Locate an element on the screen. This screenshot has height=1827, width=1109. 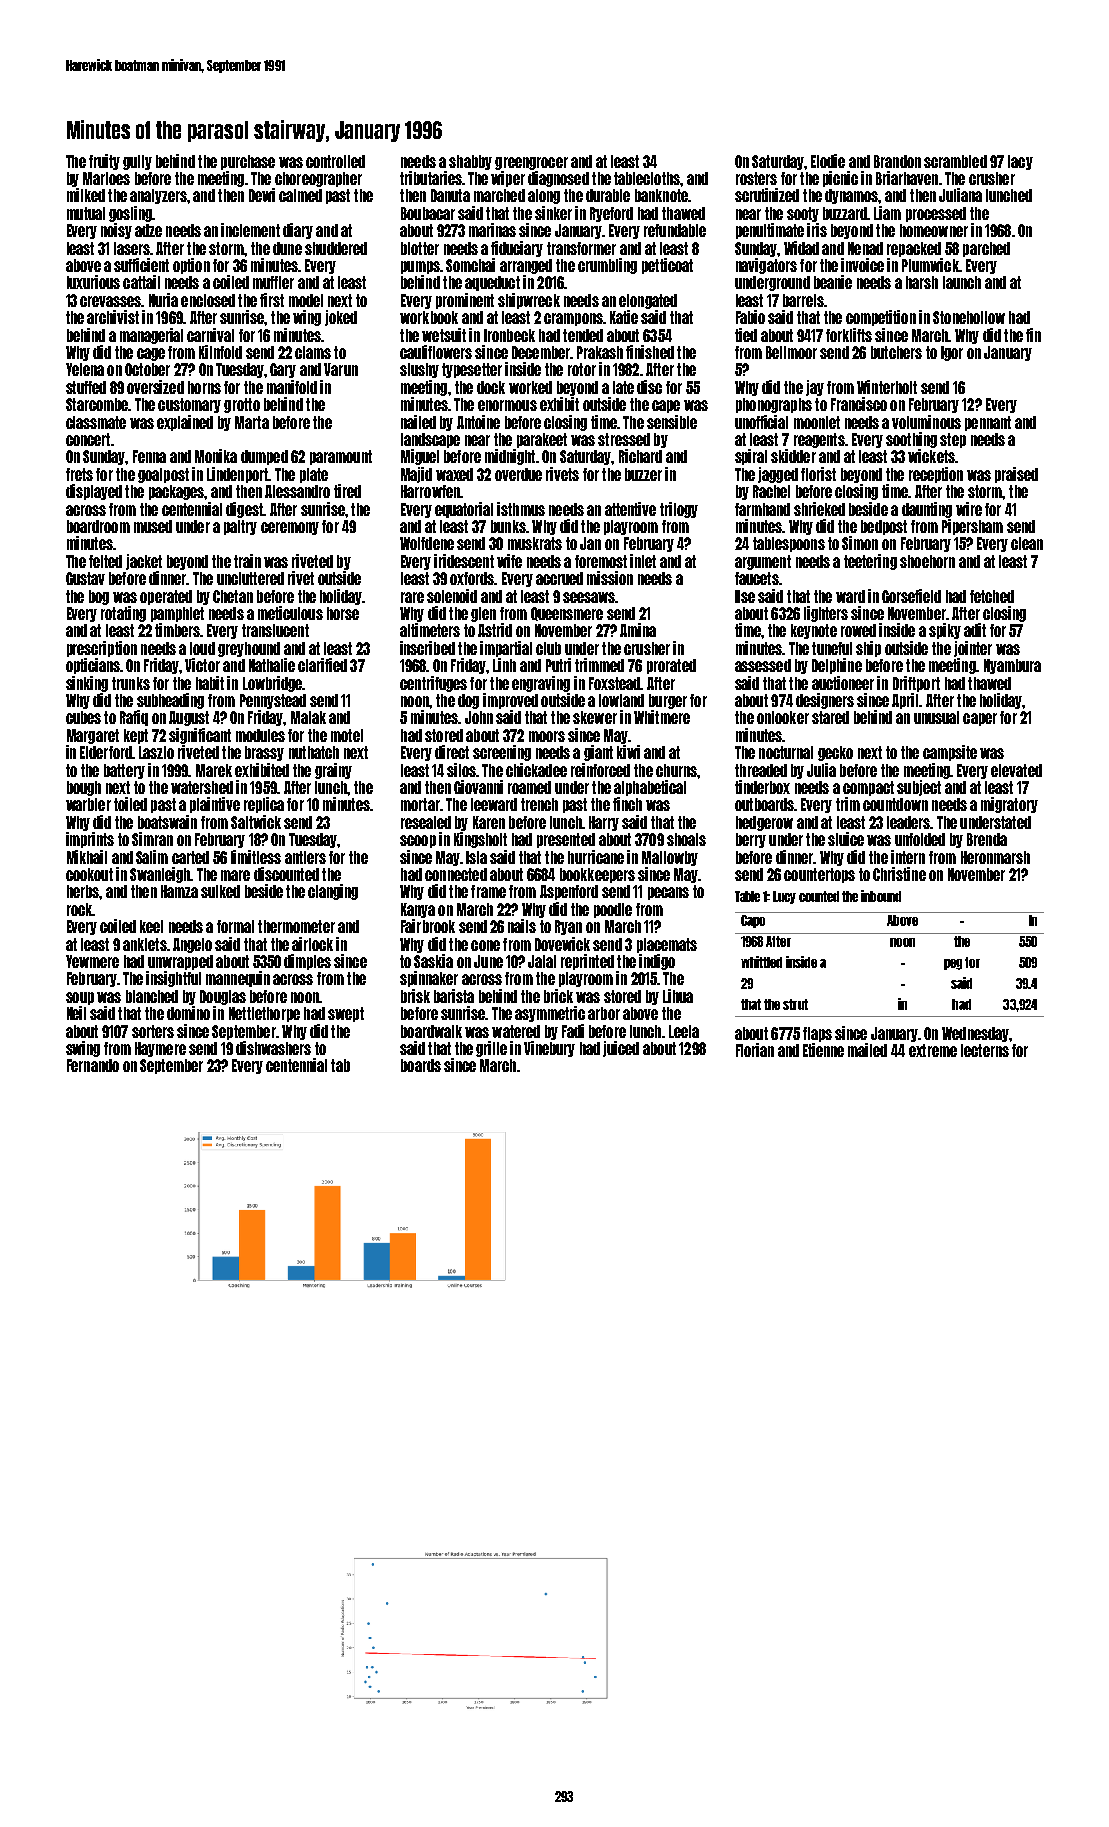
reception is located at coordinates (936, 475).
